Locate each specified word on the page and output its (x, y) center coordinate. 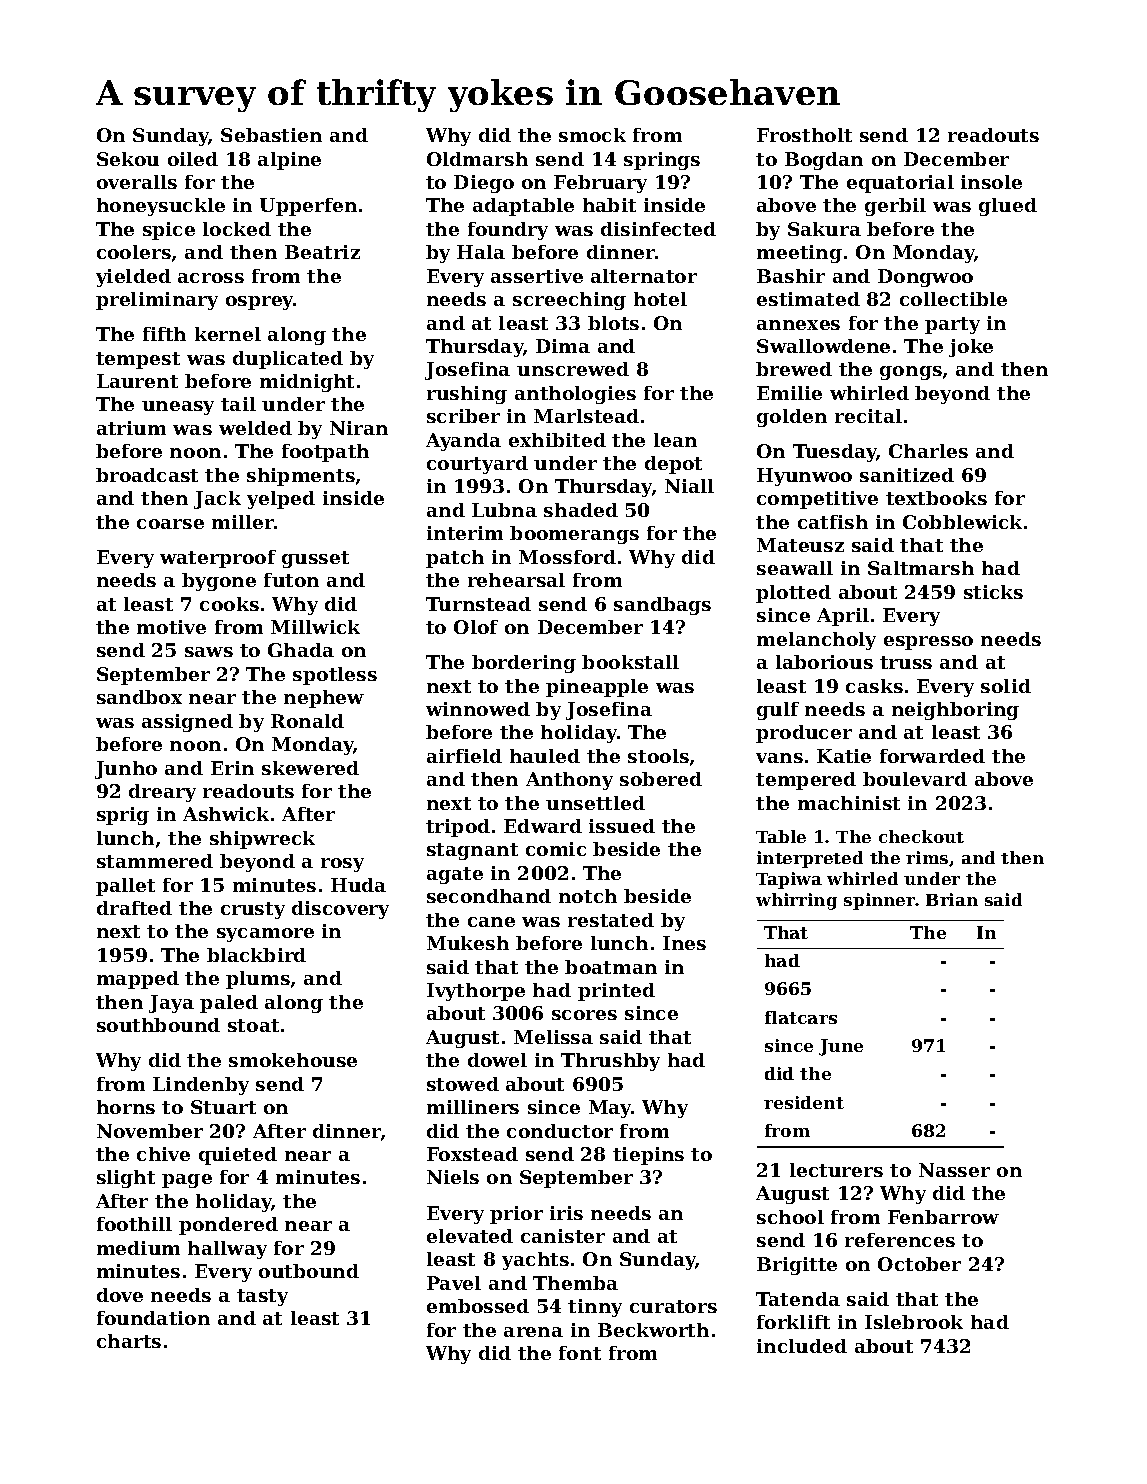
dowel (497, 1060)
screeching (569, 301)
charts (129, 1341)
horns (126, 1107)
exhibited (557, 440)
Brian (952, 899)
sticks (993, 592)
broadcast (147, 475)
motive (171, 627)
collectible (953, 299)
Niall (689, 486)
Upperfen (308, 207)
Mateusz (800, 545)
